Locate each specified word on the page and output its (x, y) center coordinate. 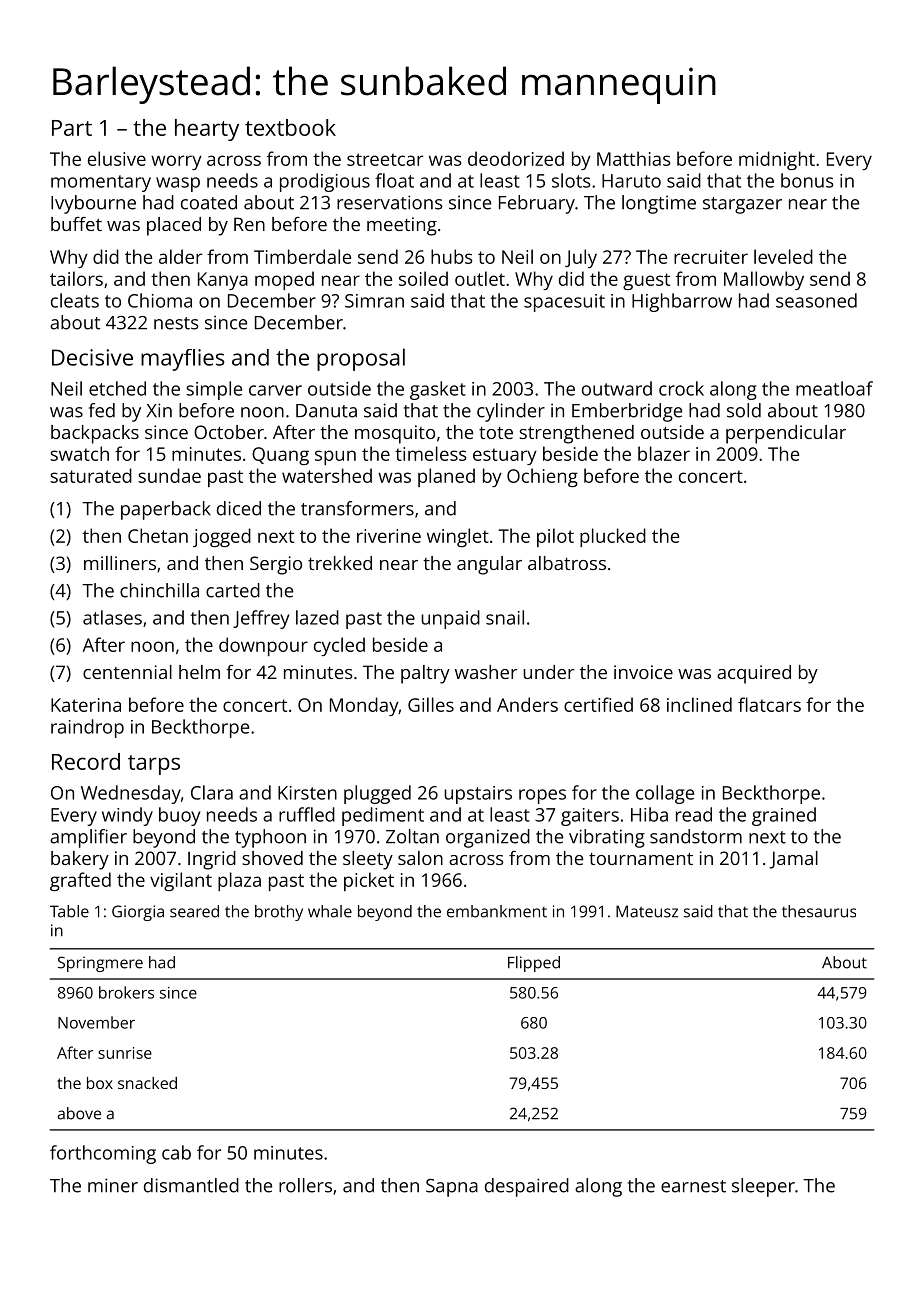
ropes (542, 796)
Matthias (633, 158)
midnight (777, 160)
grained (784, 816)
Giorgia (138, 913)
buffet (76, 224)
